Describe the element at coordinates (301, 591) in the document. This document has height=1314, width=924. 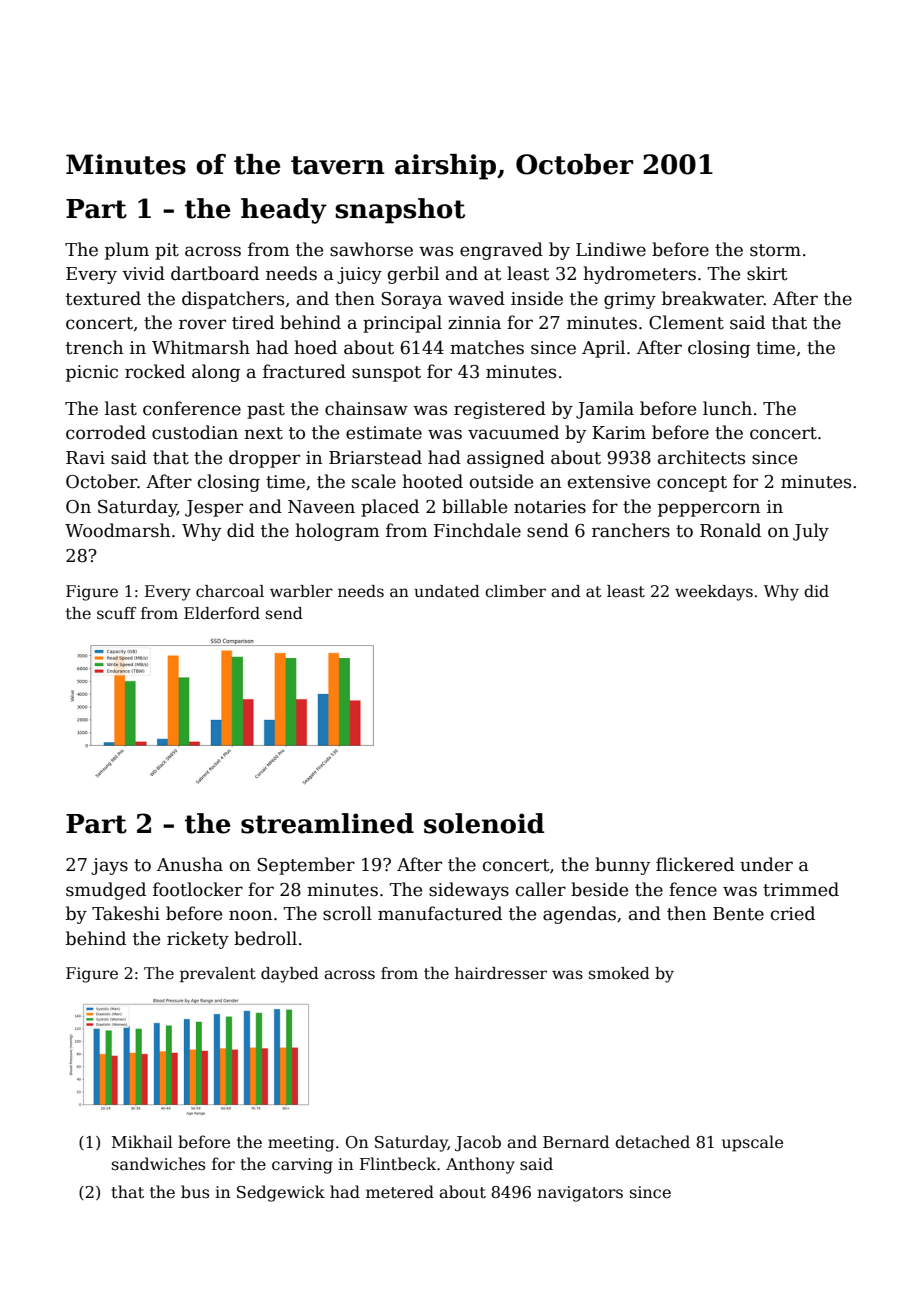
I see `warbler` at that location.
